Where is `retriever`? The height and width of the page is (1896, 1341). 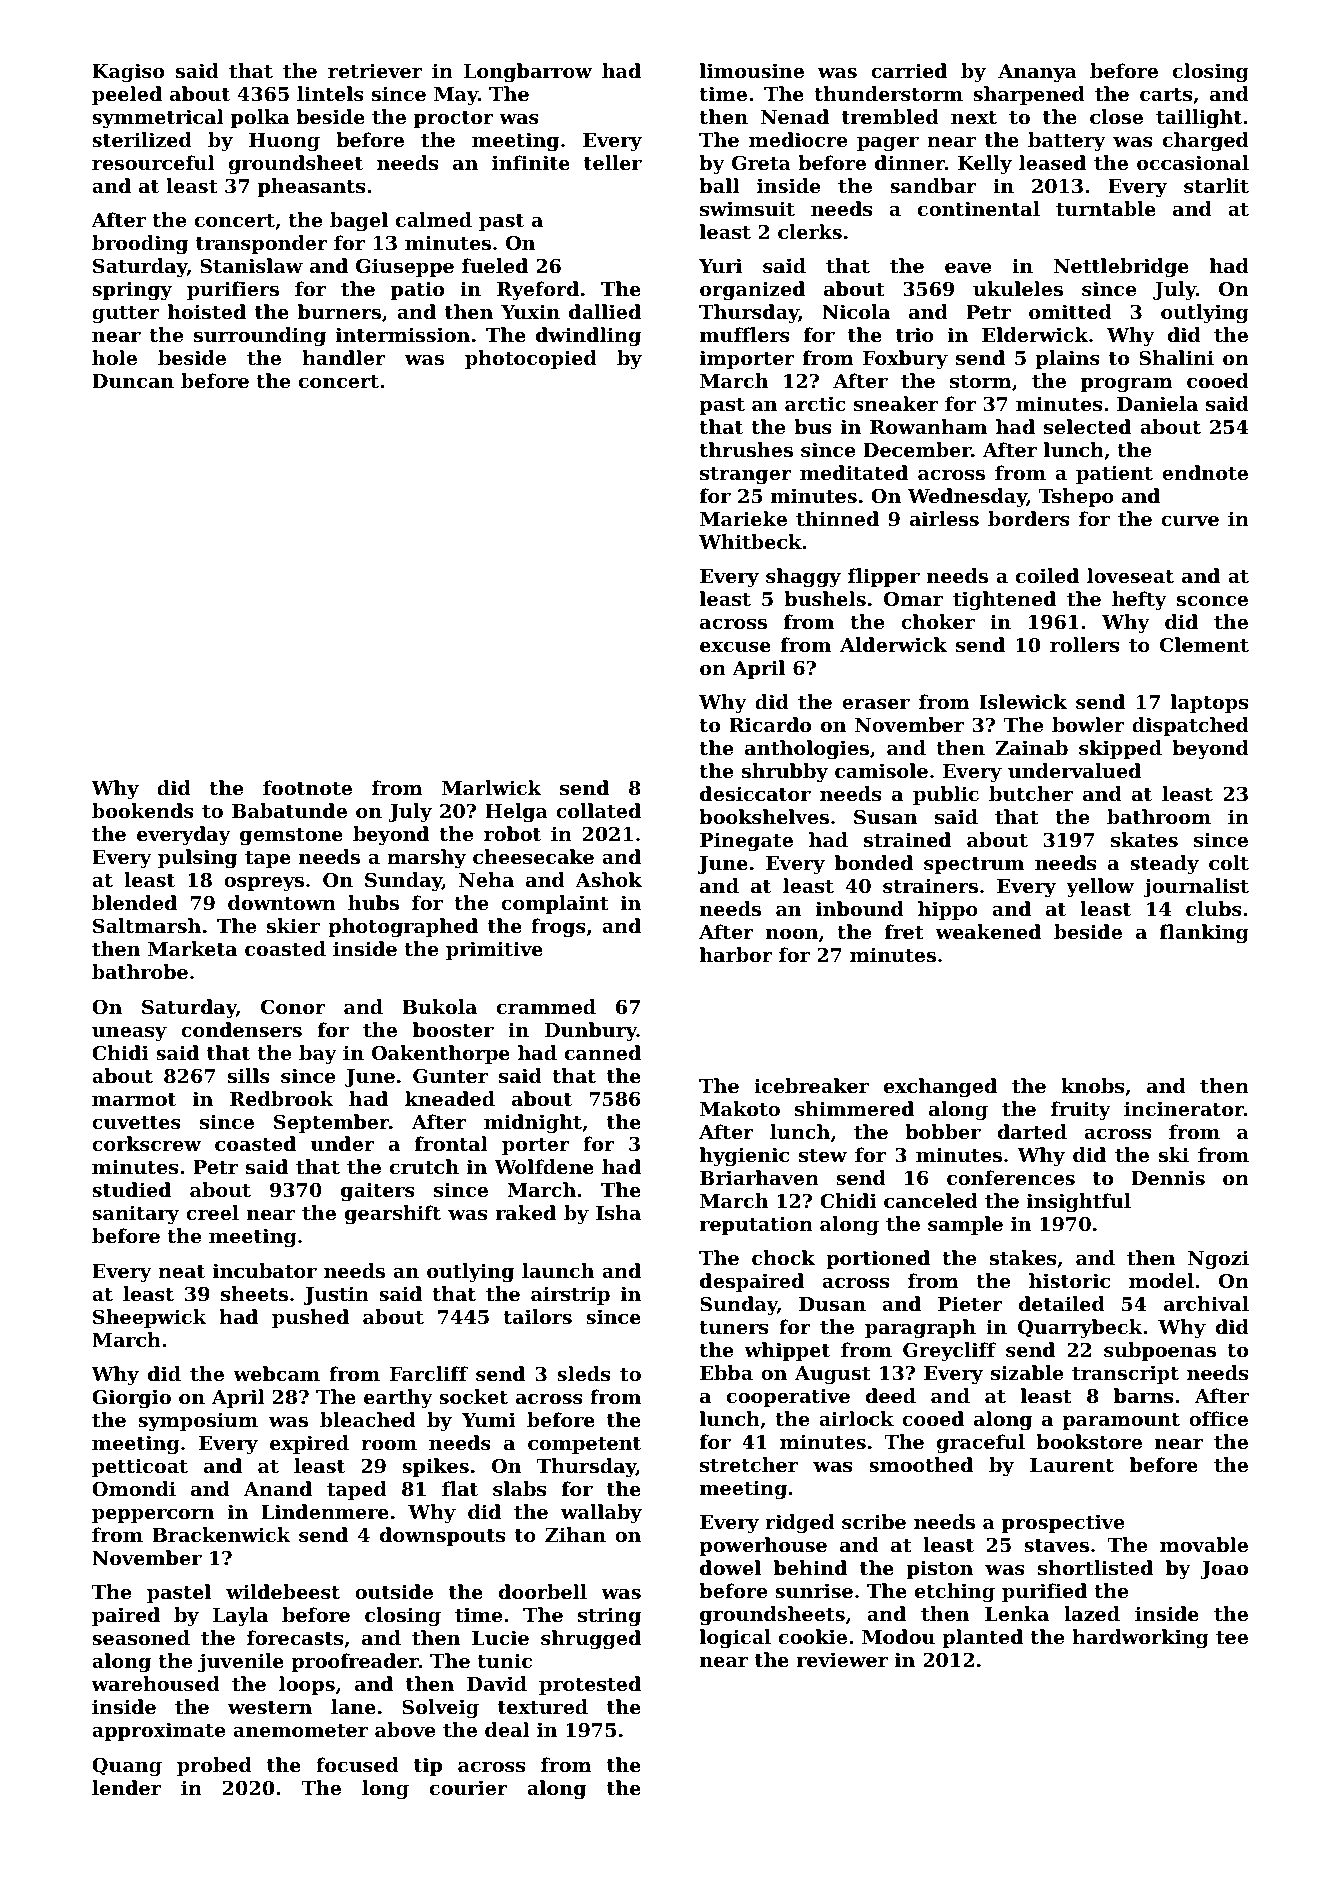 retriever is located at coordinates (375, 71).
